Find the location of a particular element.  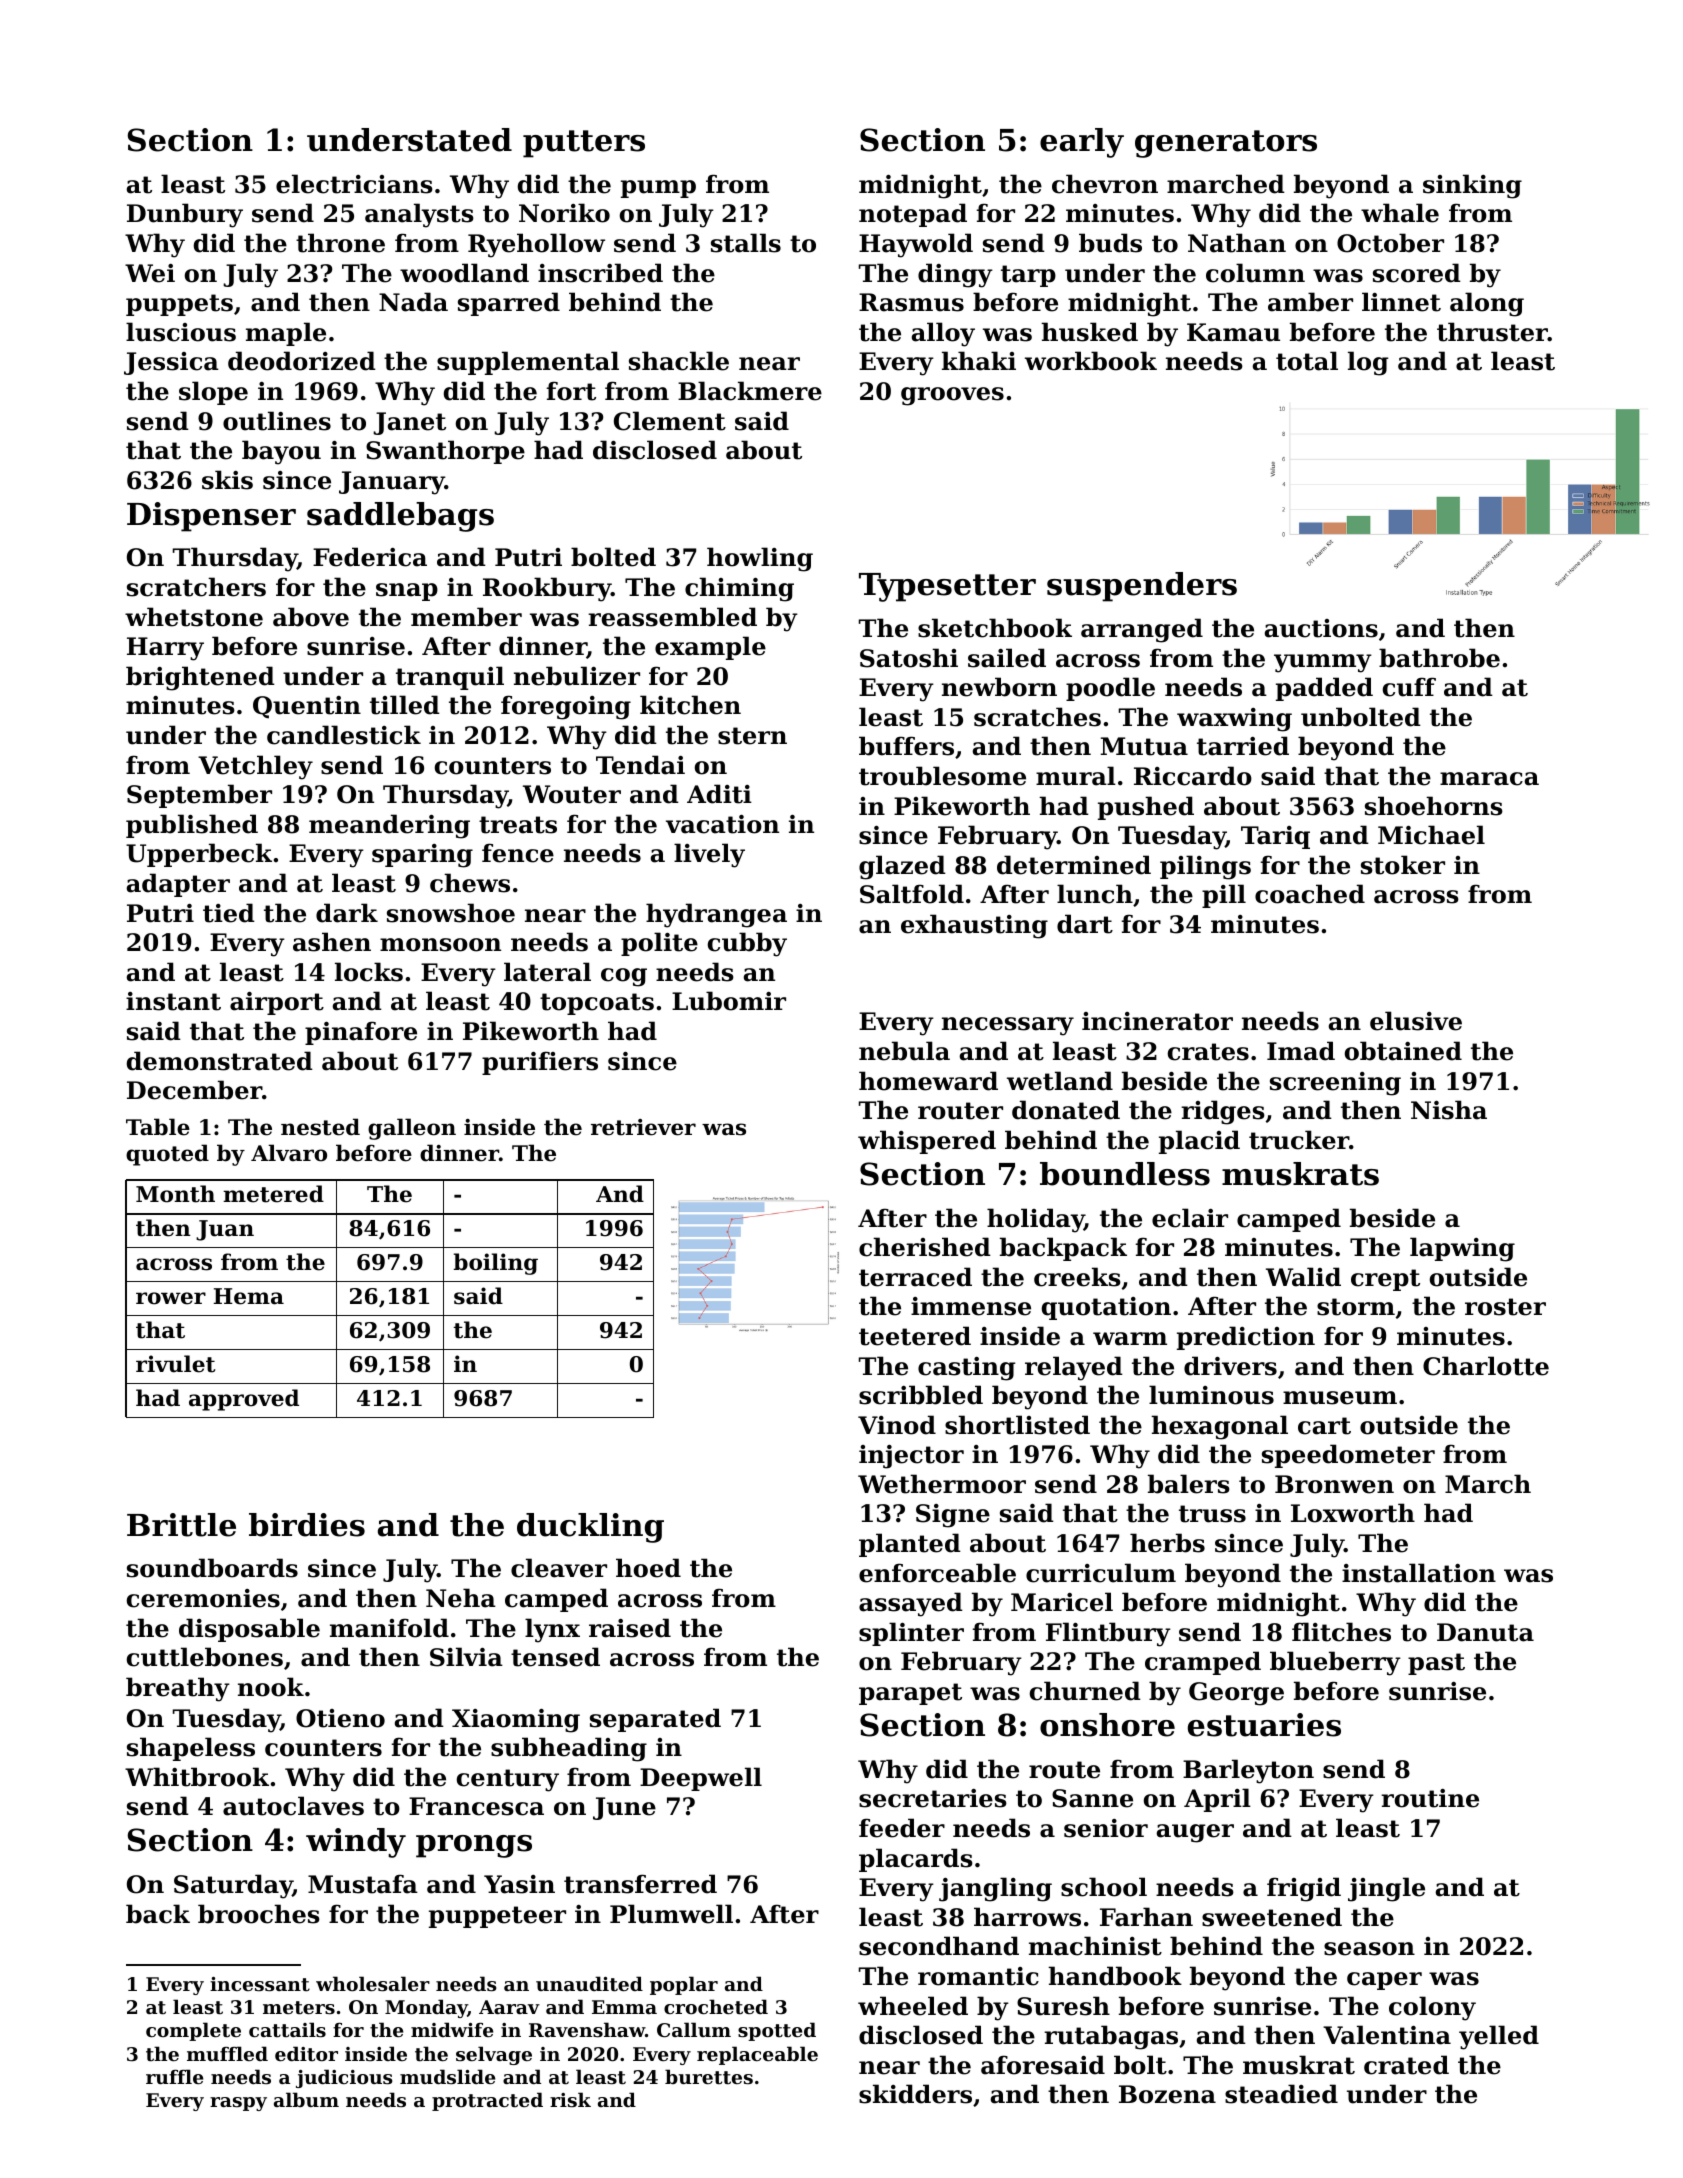

generators is located at coordinates (1226, 144).
